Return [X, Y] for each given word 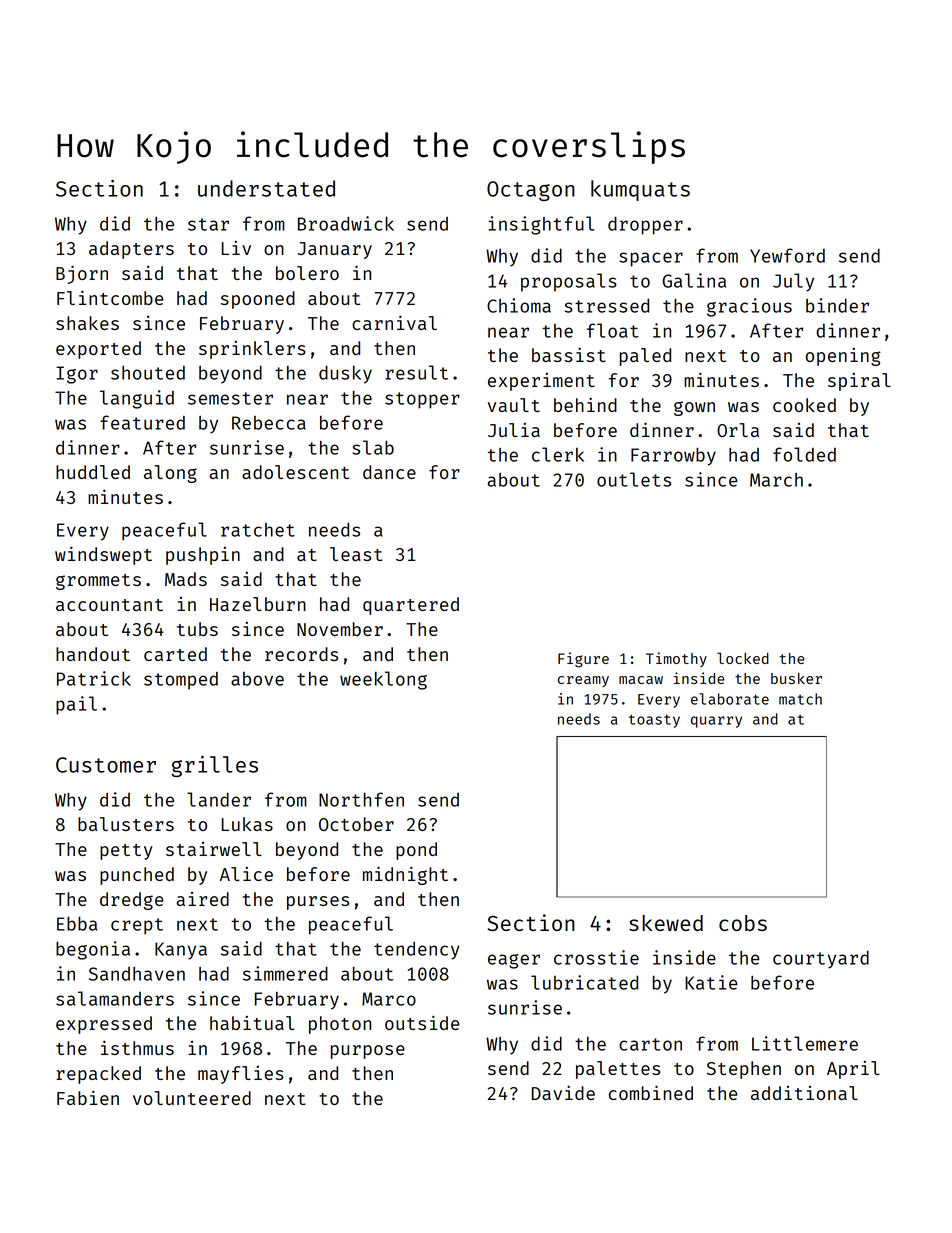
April [853, 1070]
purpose [368, 1052]
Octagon [531, 191]
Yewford [787, 255]
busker [796, 678]
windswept [103, 555]
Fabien [88, 1097]
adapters [131, 250]
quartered [411, 606]
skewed [666, 923]
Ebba [77, 923]
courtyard [821, 959]
